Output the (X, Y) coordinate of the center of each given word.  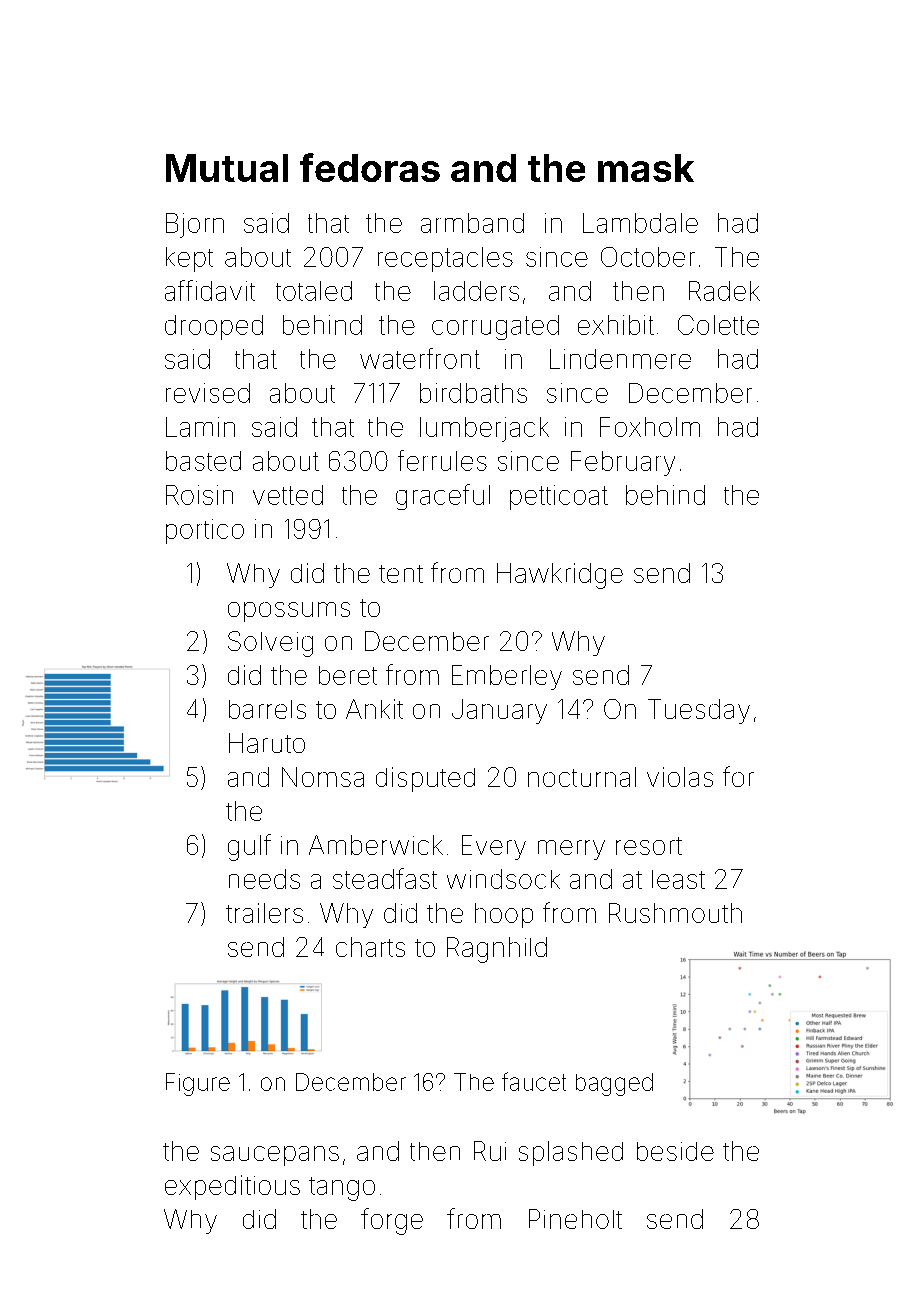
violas (680, 777)
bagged (614, 1084)
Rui (490, 1151)
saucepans (275, 1156)
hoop (504, 915)
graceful (443, 497)
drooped (214, 327)
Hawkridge (560, 576)
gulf (249, 847)
